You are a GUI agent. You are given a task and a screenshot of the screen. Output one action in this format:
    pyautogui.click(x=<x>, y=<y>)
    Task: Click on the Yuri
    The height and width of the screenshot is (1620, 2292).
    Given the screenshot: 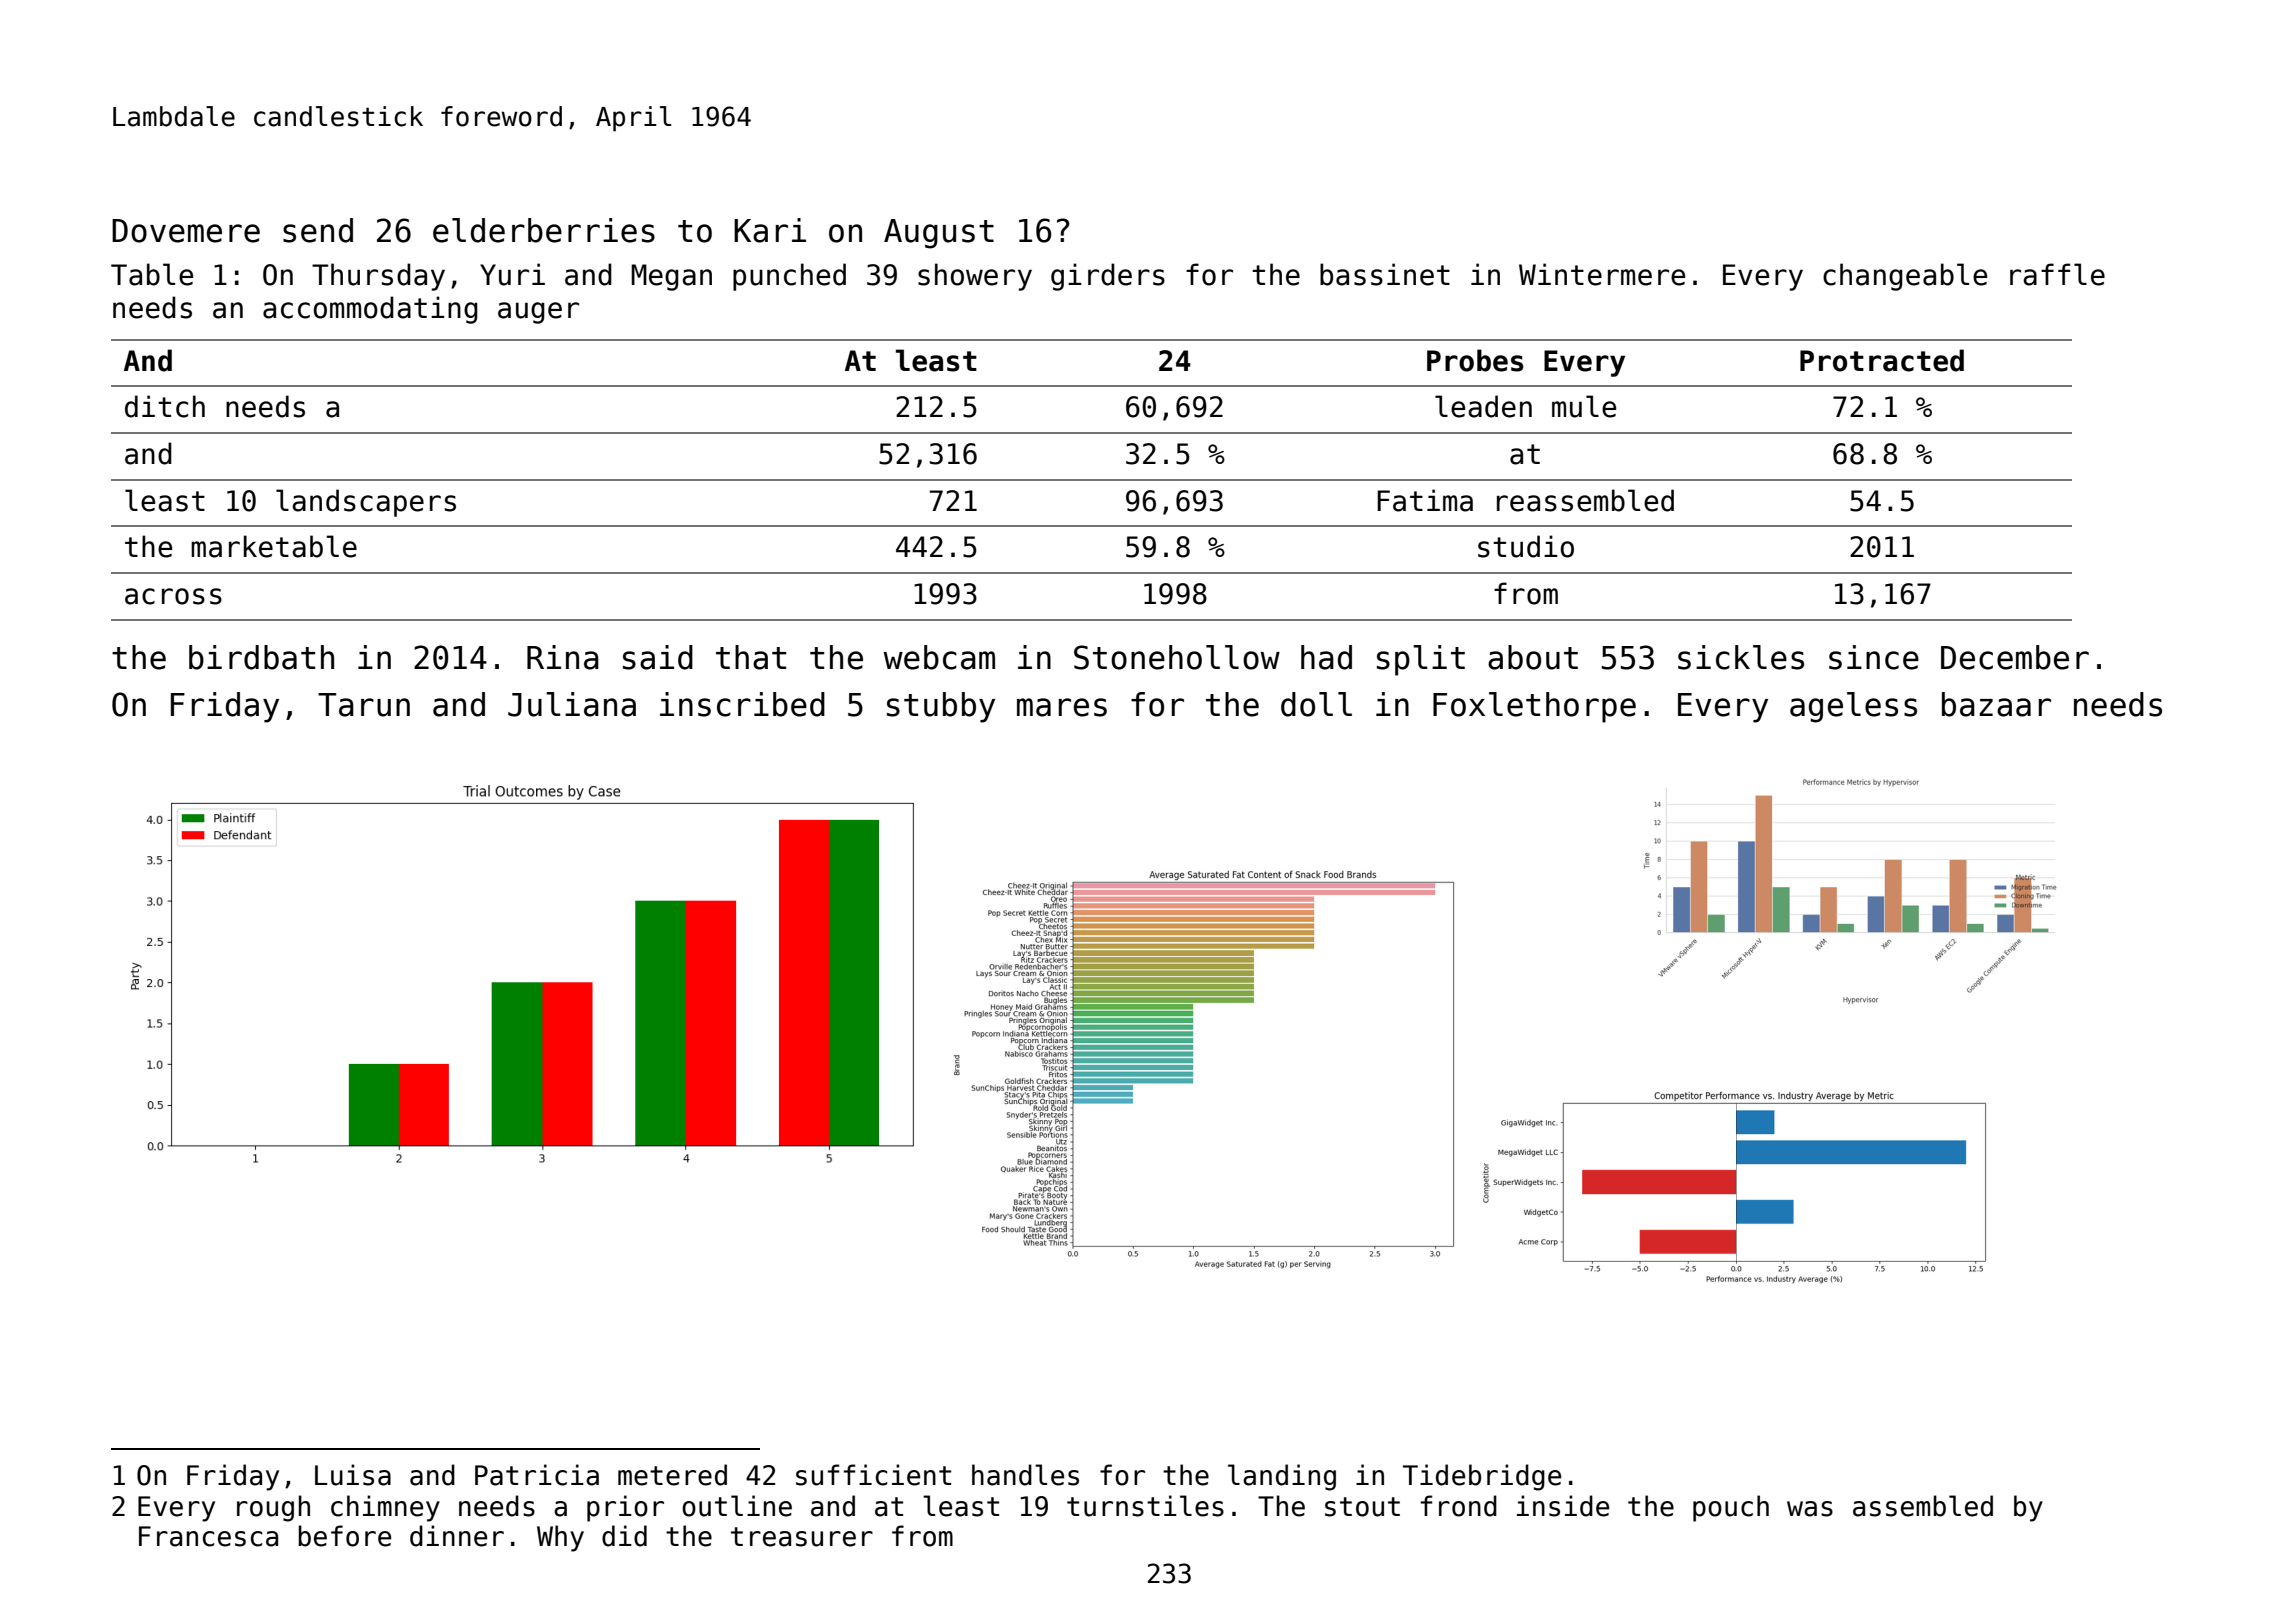 What is the action you would take?
    pyautogui.click(x=512, y=274)
